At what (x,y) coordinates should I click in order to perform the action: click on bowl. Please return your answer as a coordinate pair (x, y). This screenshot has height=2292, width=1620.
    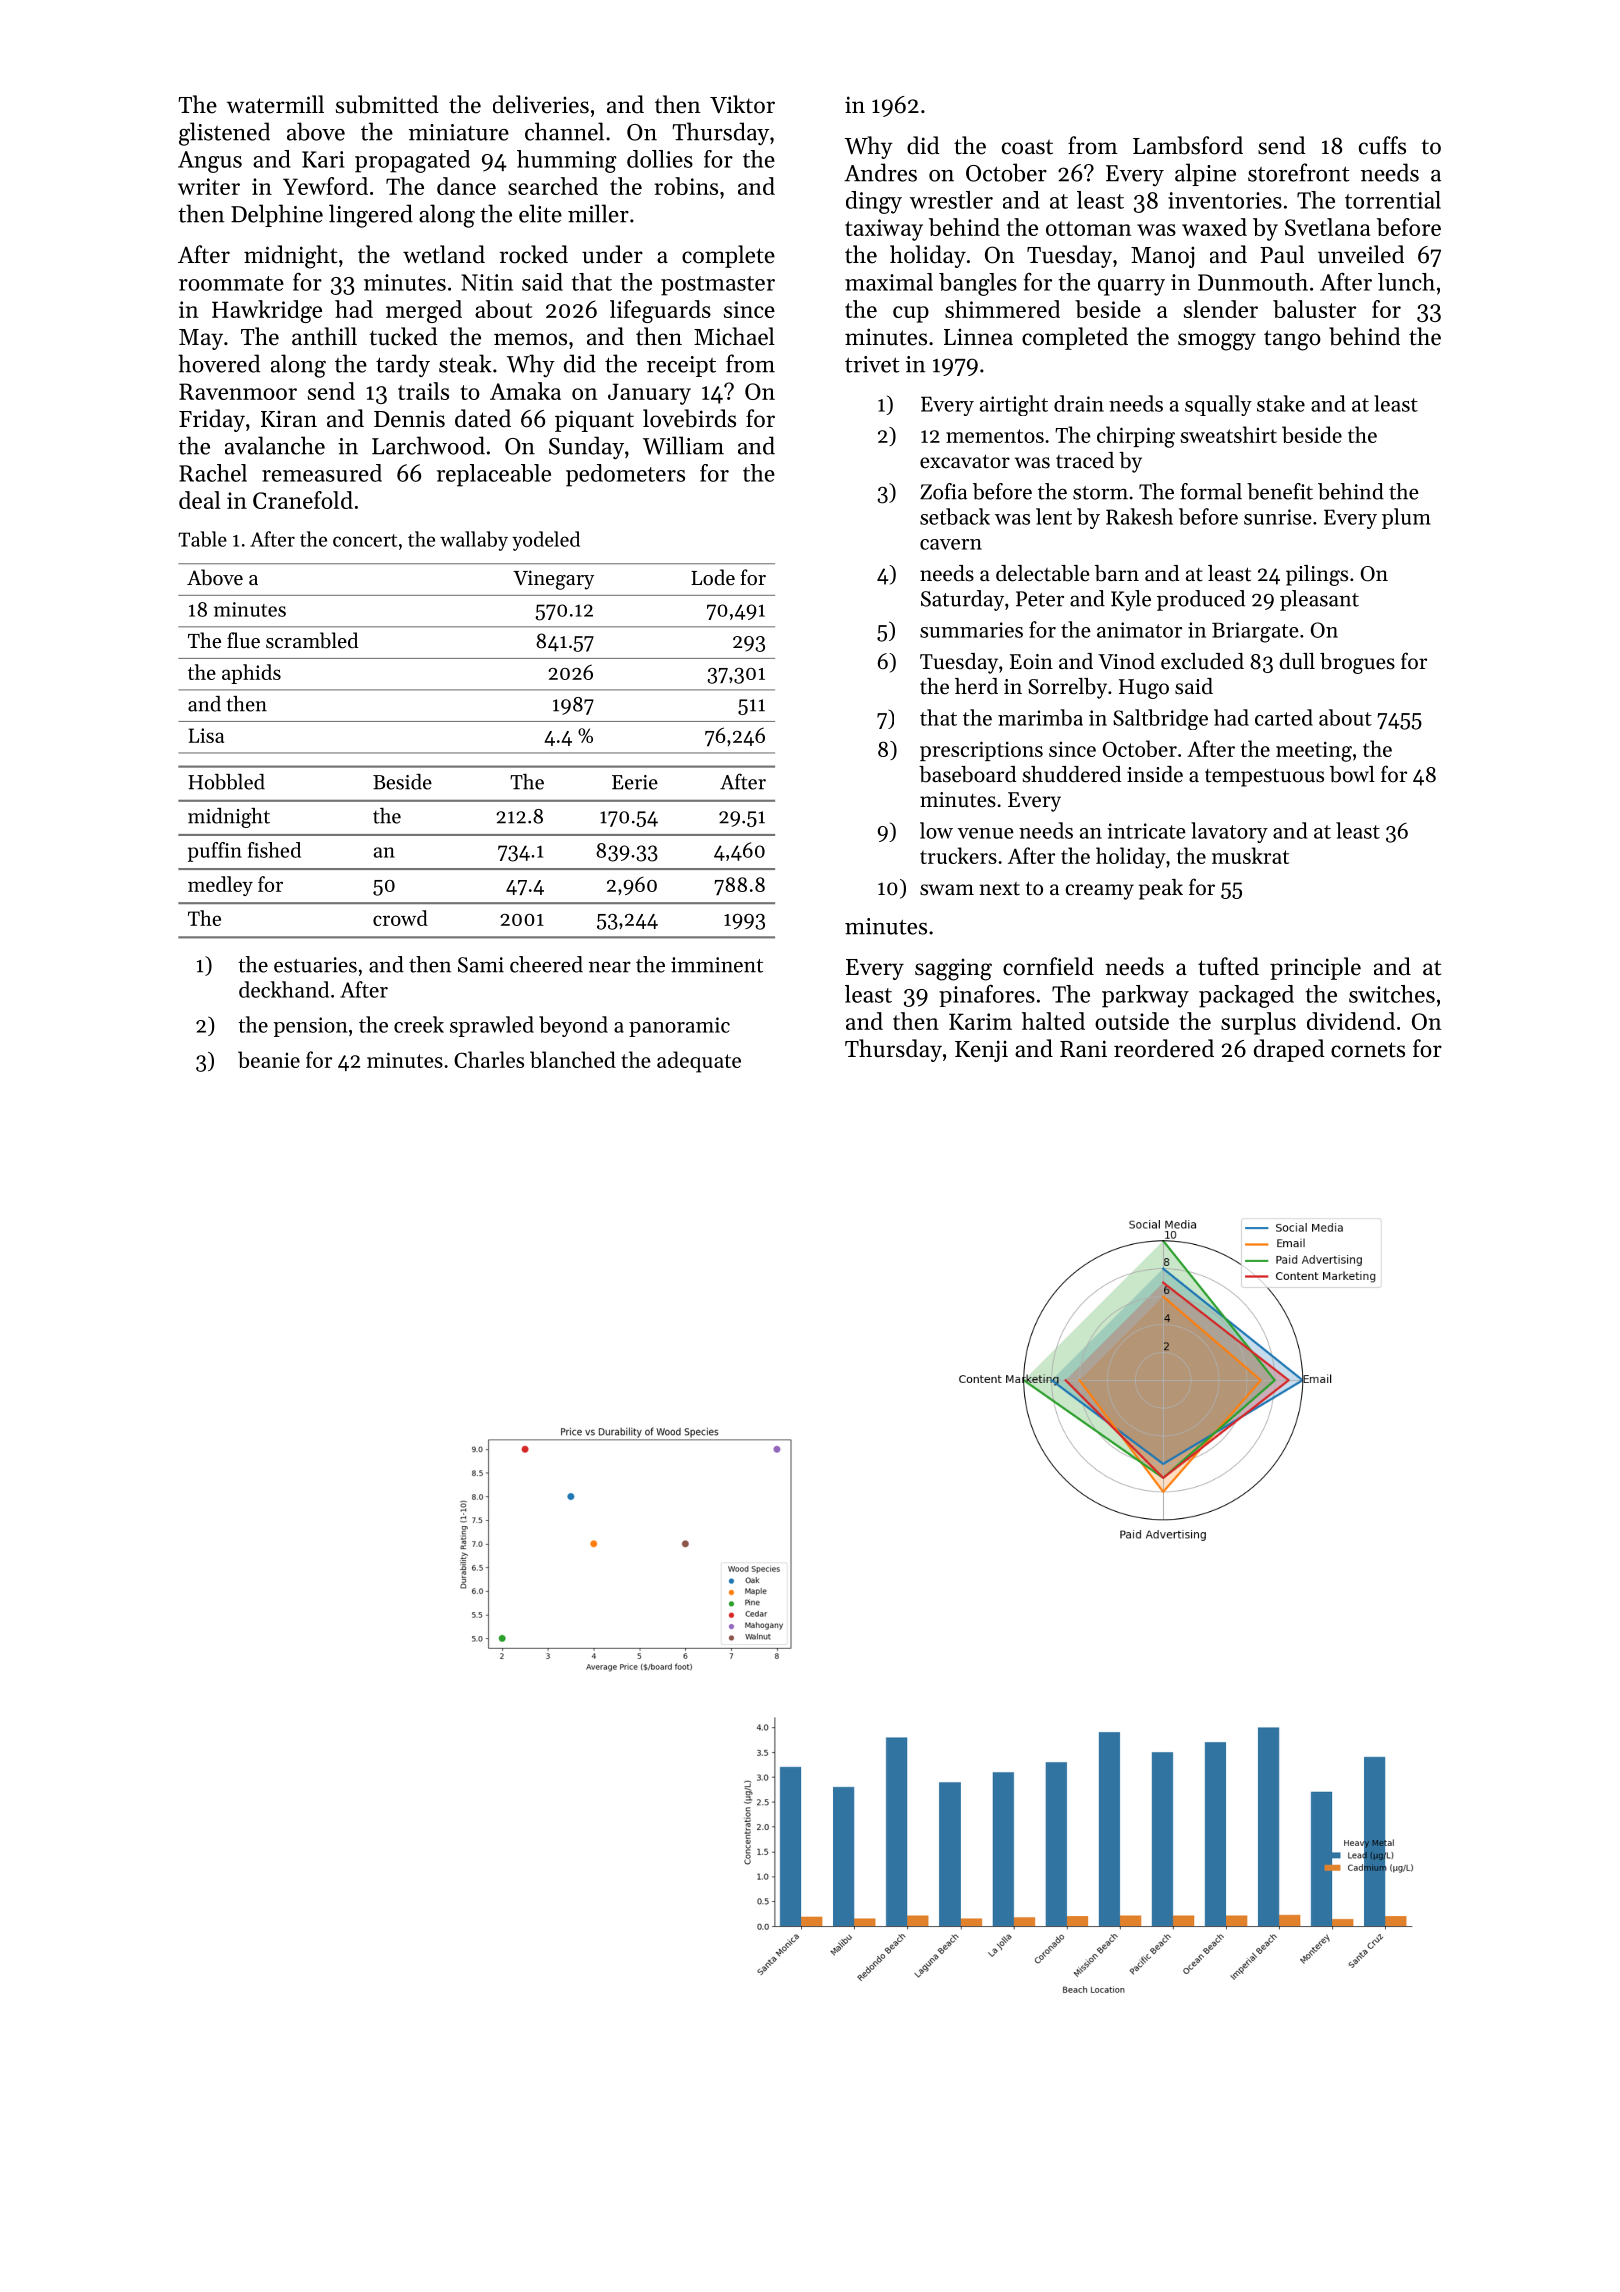
    Looking at the image, I should click on (1352, 774).
